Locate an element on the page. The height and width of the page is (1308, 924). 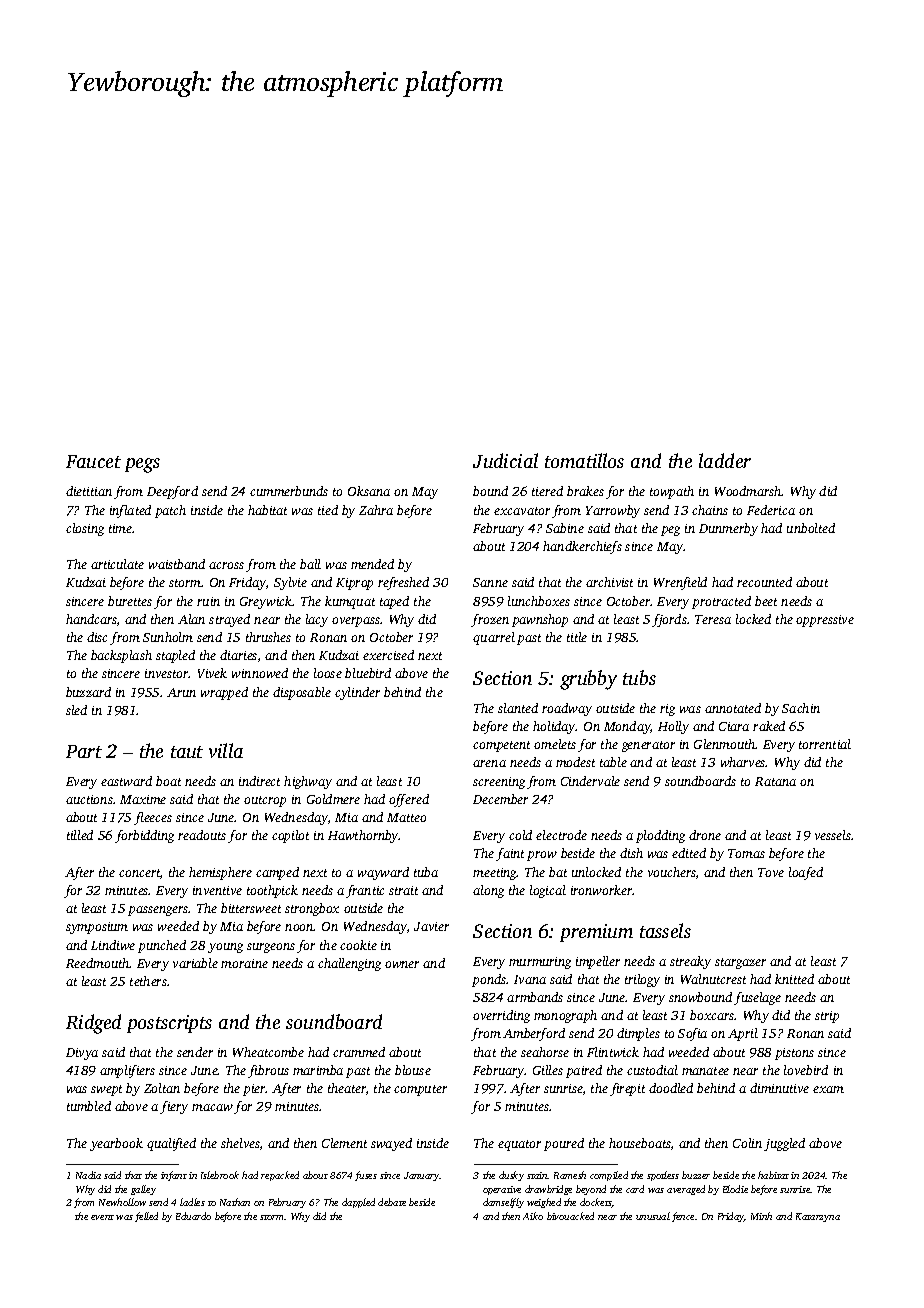
plodding is located at coordinates (660, 836).
